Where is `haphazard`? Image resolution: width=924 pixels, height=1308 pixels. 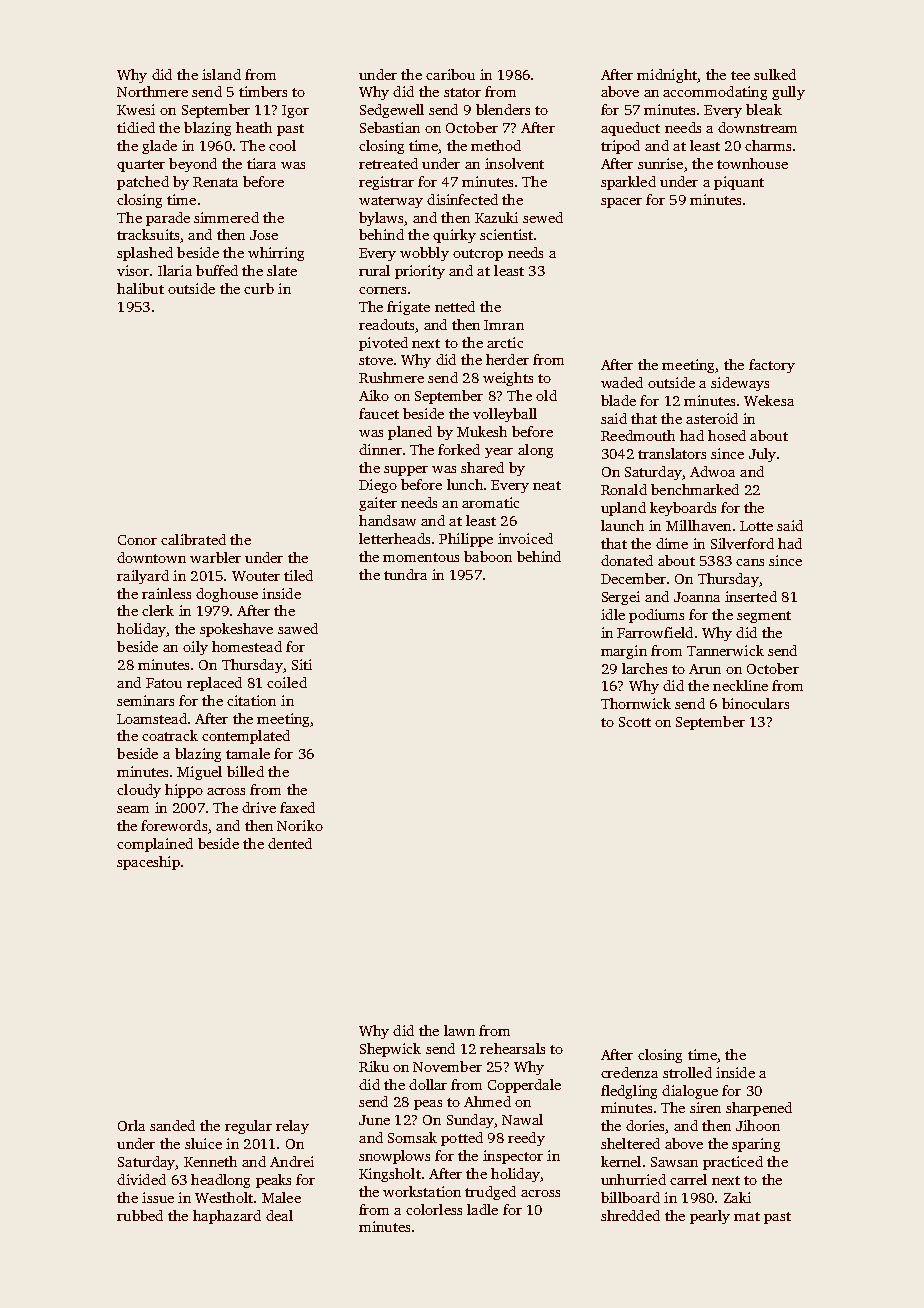
haphazard is located at coordinates (227, 1217).
